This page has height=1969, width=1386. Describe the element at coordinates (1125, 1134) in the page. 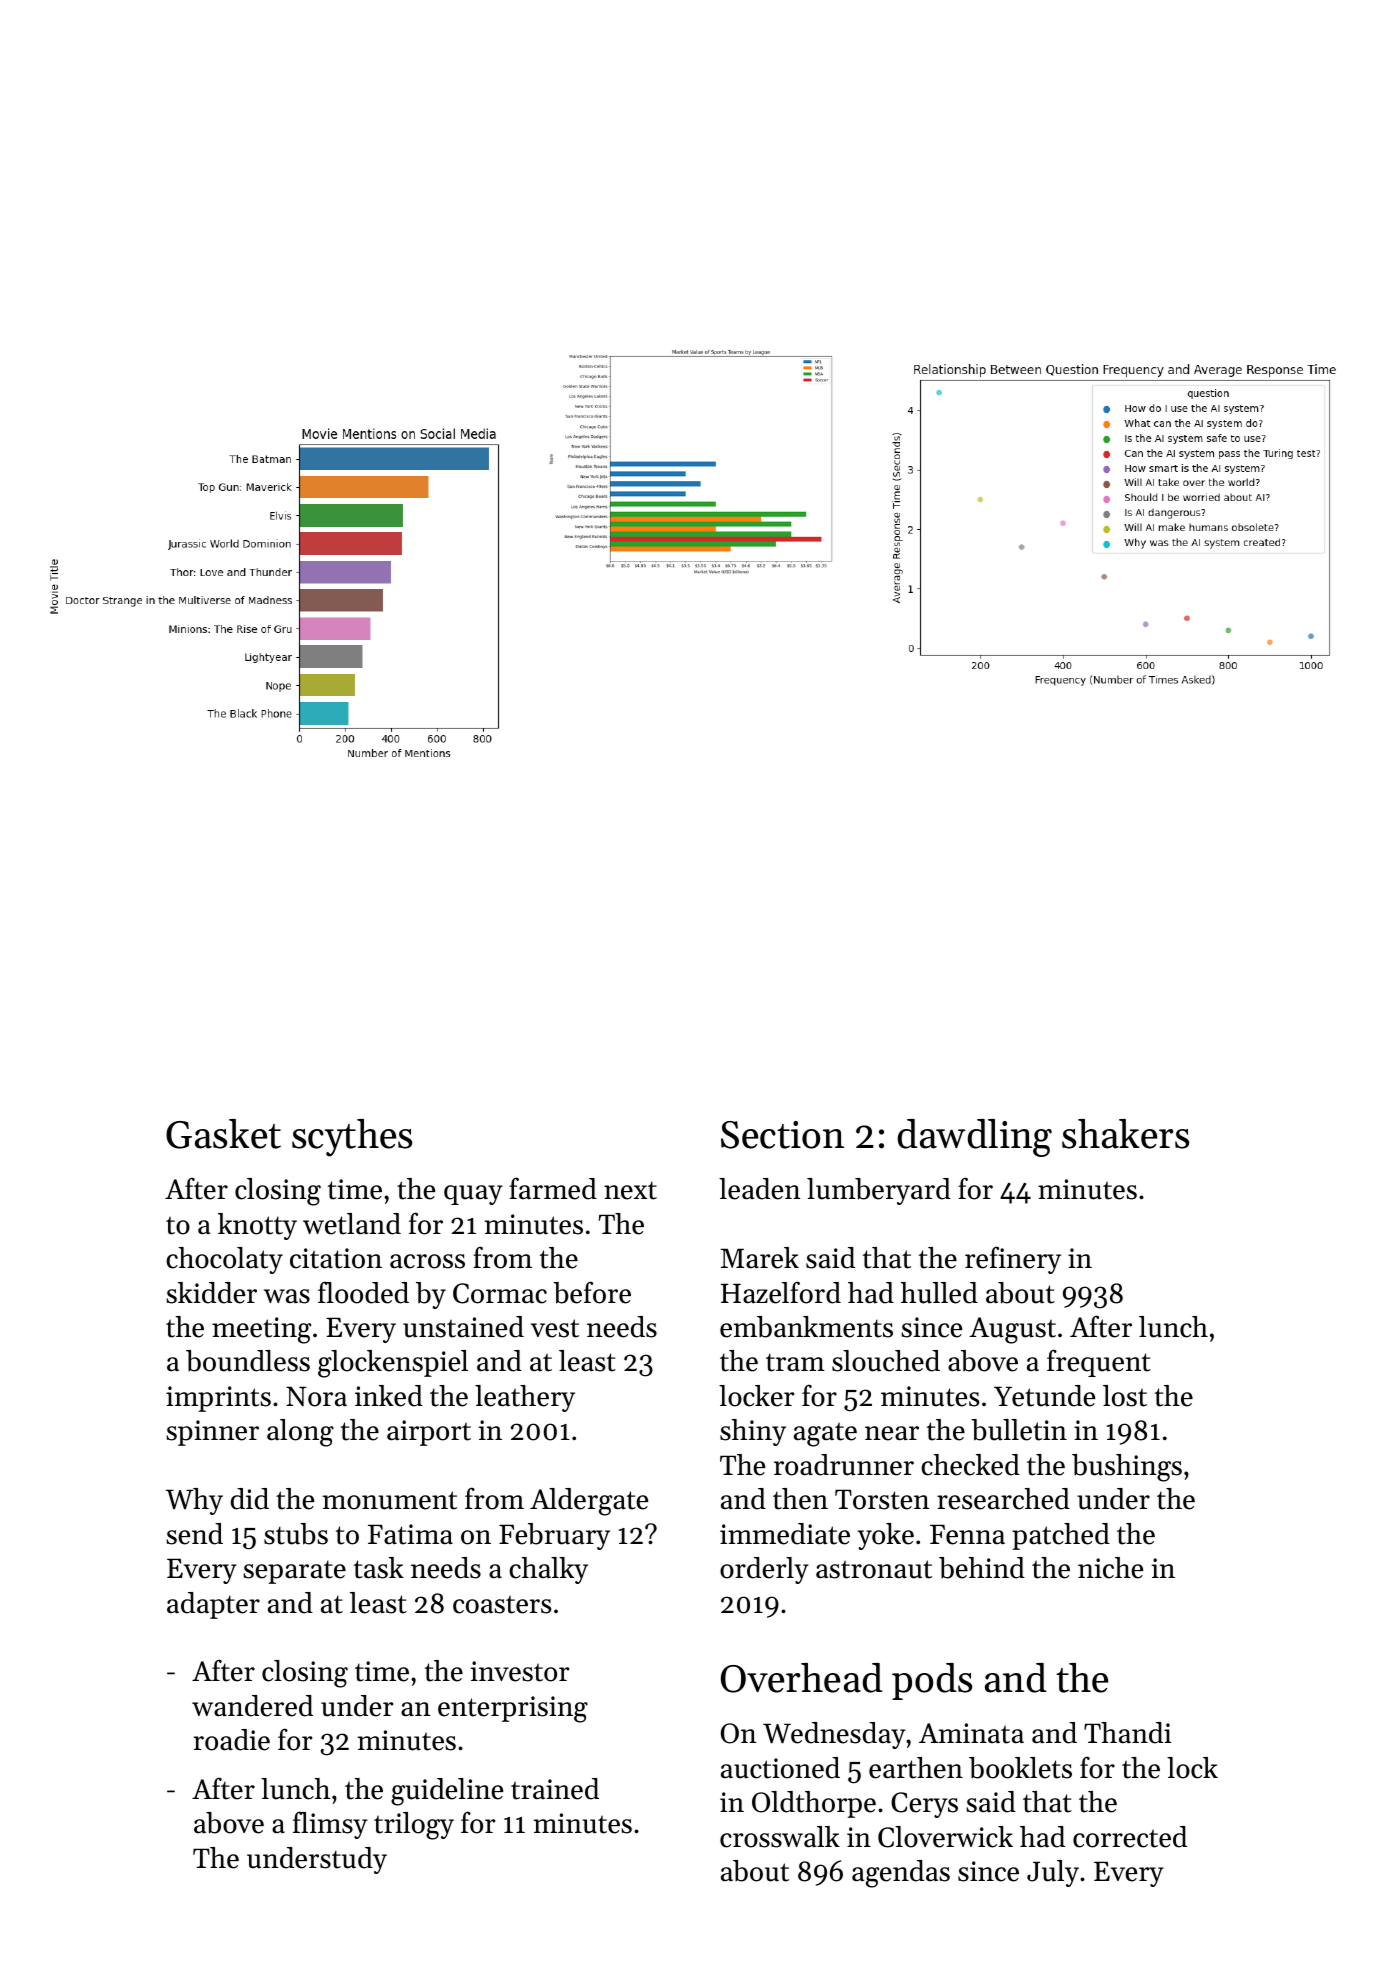

I see `shakers` at that location.
